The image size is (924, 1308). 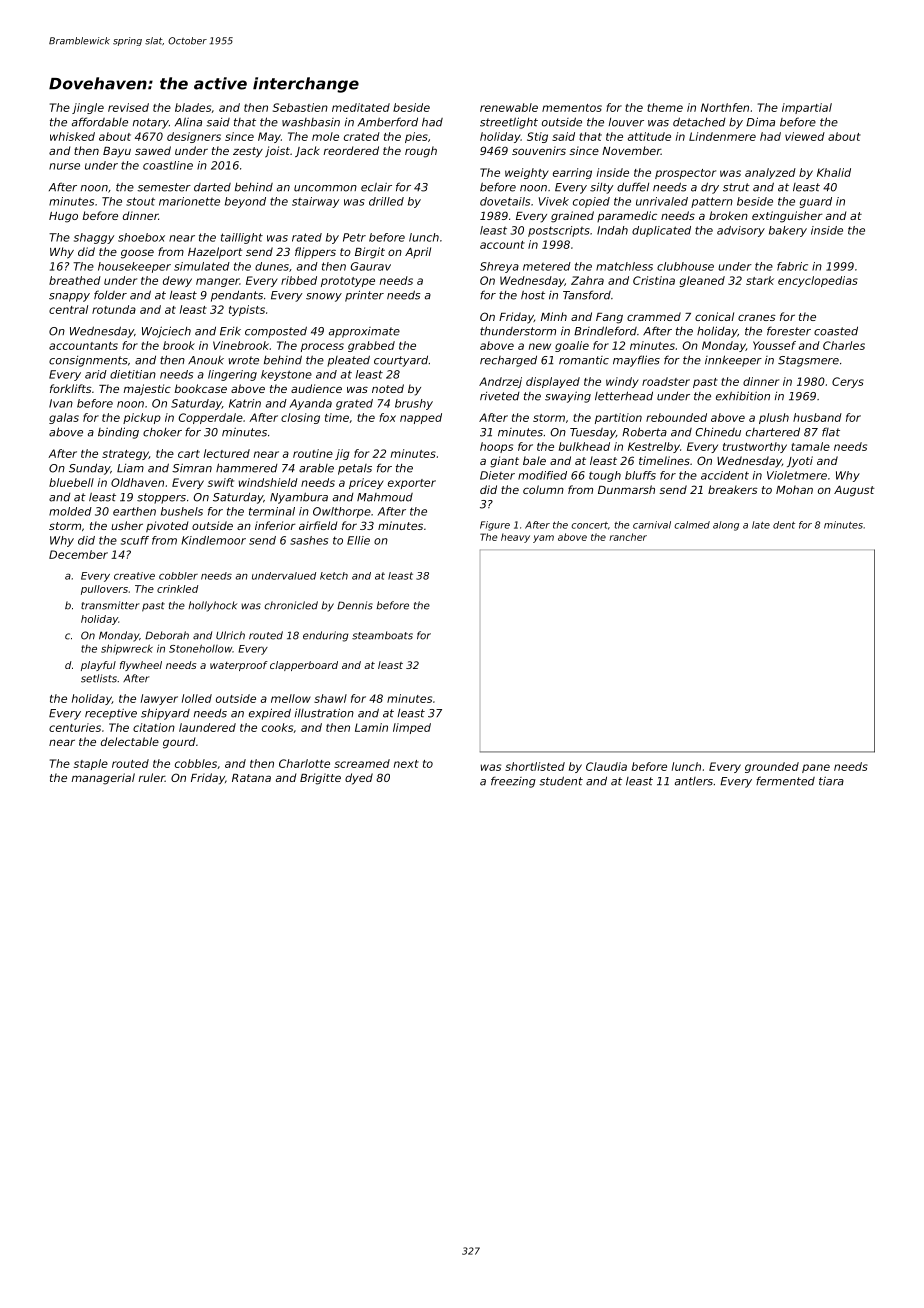 What do you see at coordinates (726, 526) in the page?
I see `along` at bounding box center [726, 526].
